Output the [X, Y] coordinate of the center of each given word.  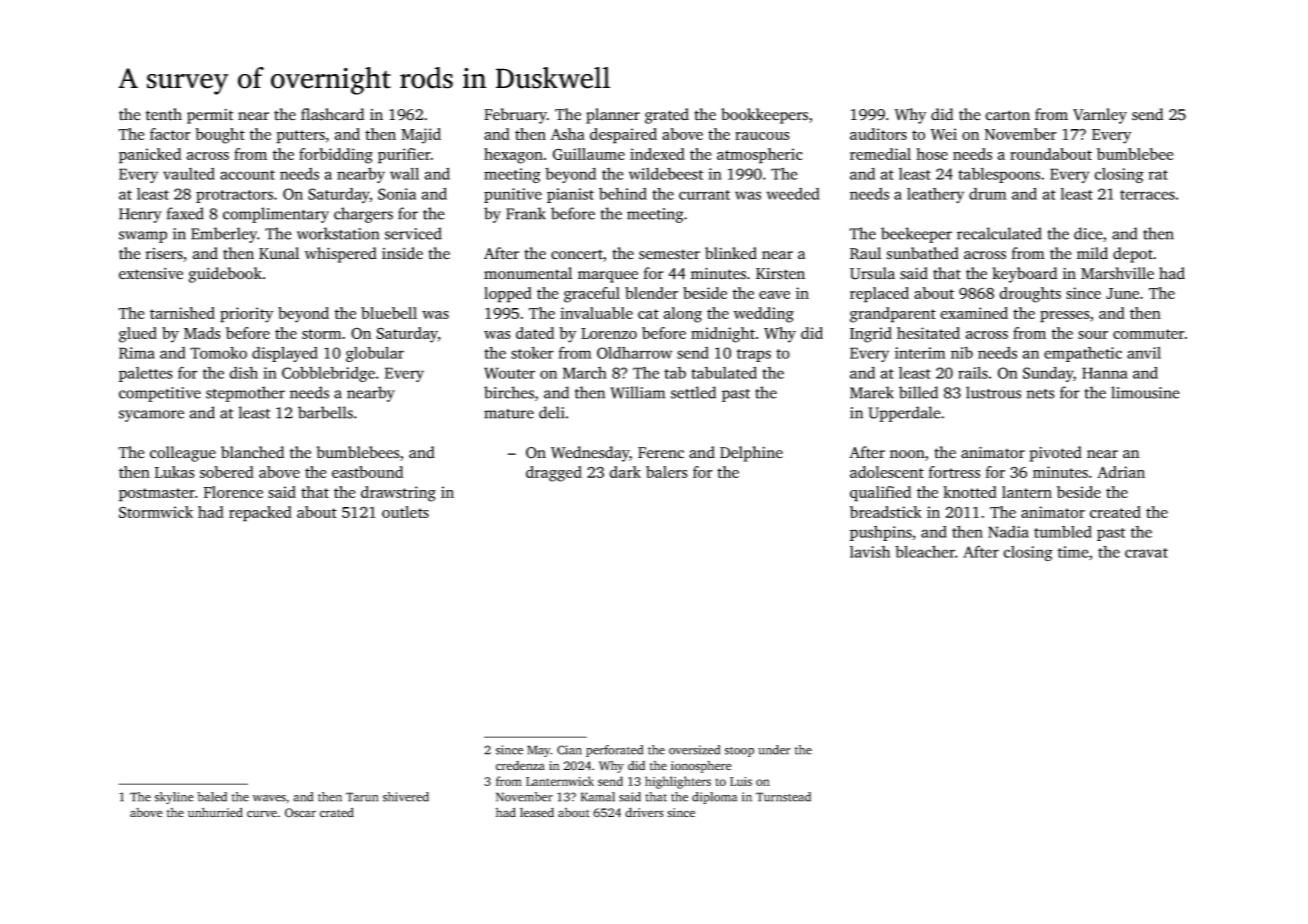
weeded [793, 194]
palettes [146, 374]
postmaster [157, 495]
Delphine [751, 454]
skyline [174, 798]
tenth [164, 114]
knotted [970, 492]
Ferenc [661, 453]
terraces [1147, 195]
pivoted [1055, 454]
